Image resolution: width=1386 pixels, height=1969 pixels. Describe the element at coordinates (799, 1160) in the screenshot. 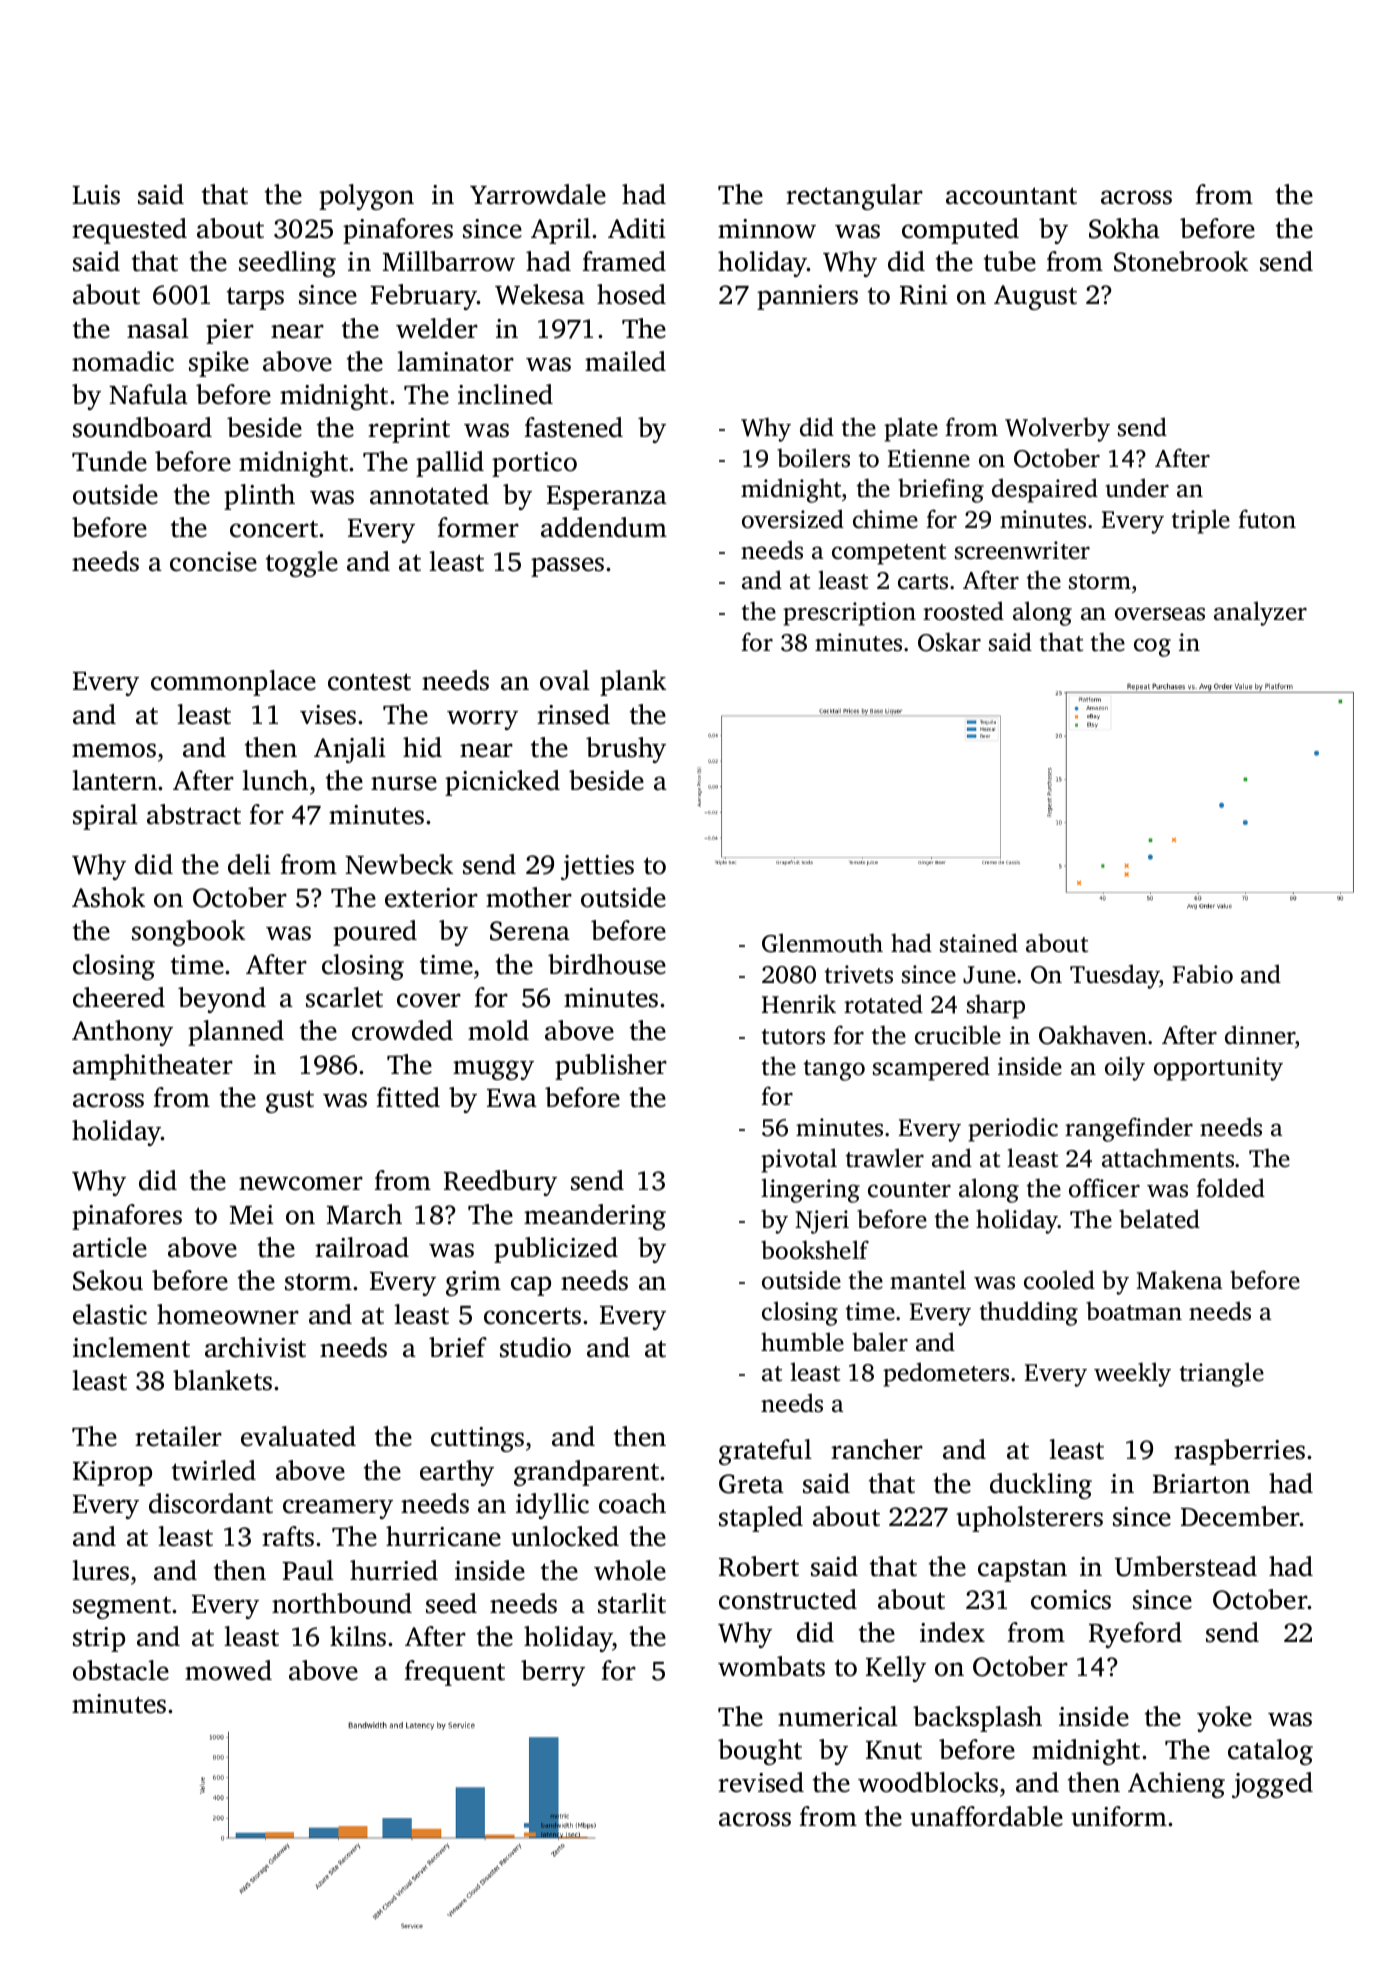

I see `pivotal` at that location.
